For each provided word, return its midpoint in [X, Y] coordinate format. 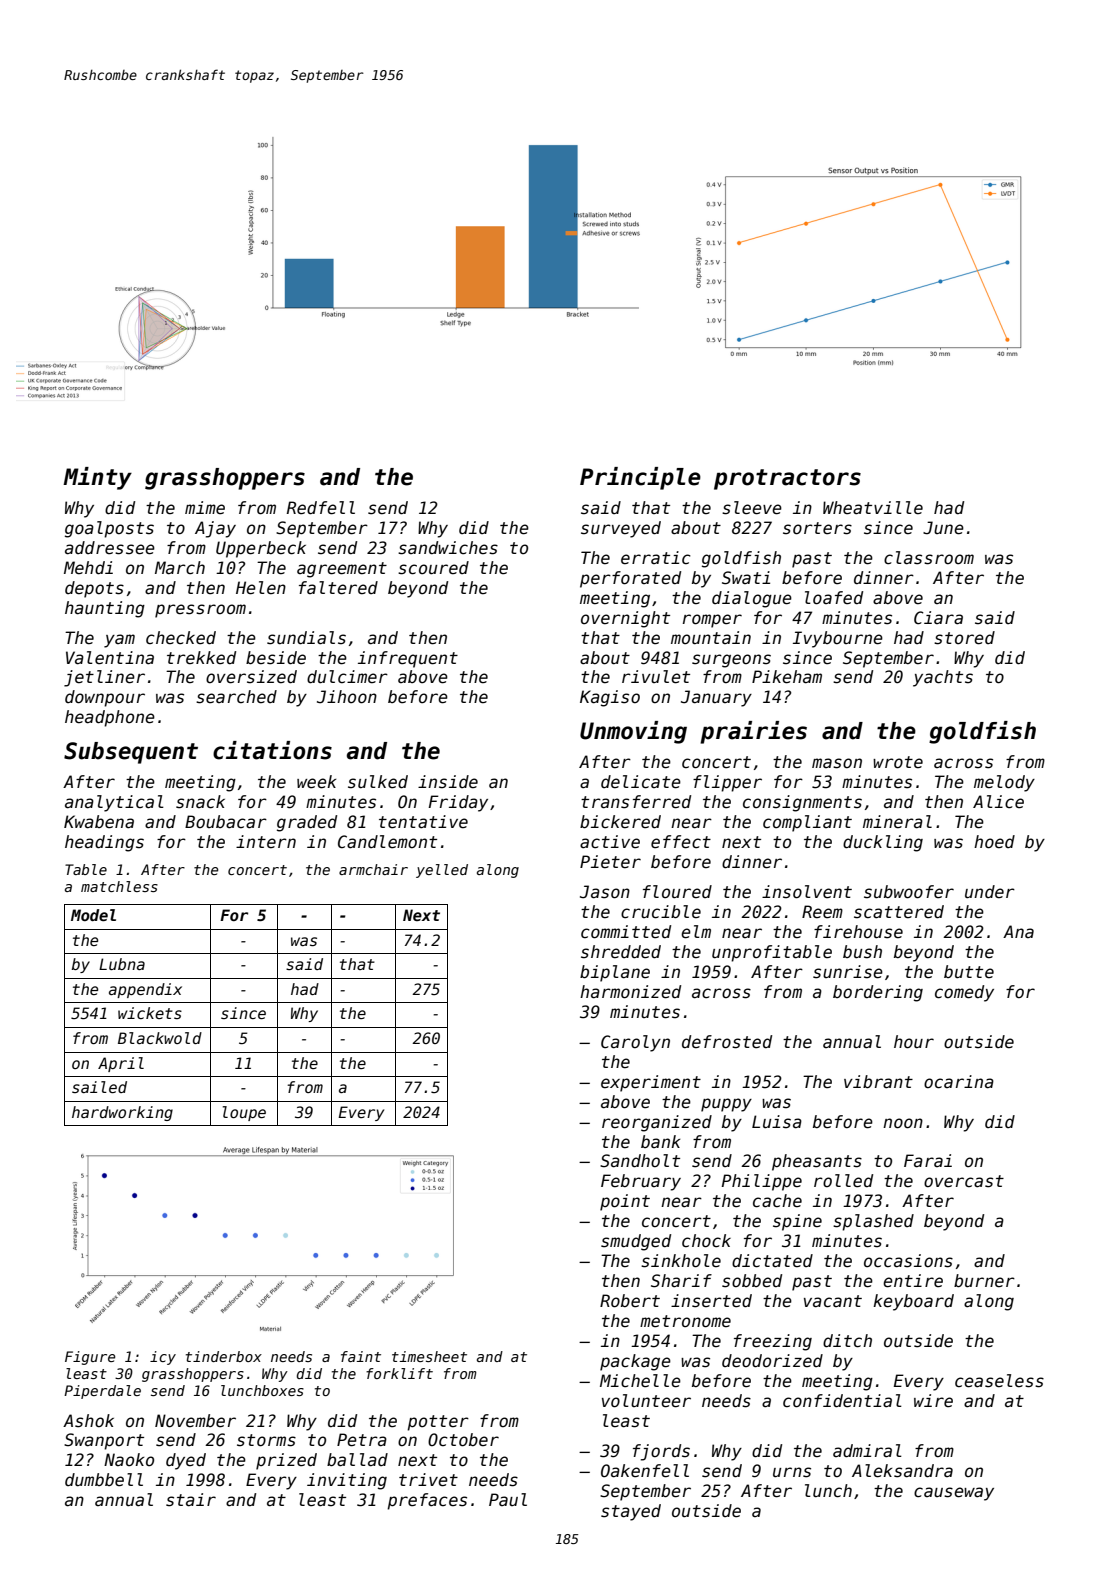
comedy [964, 993]
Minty [97, 478]
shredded [621, 952]
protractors [787, 479]
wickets [150, 1013]
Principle [640, 478]
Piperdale [102, 1392]
